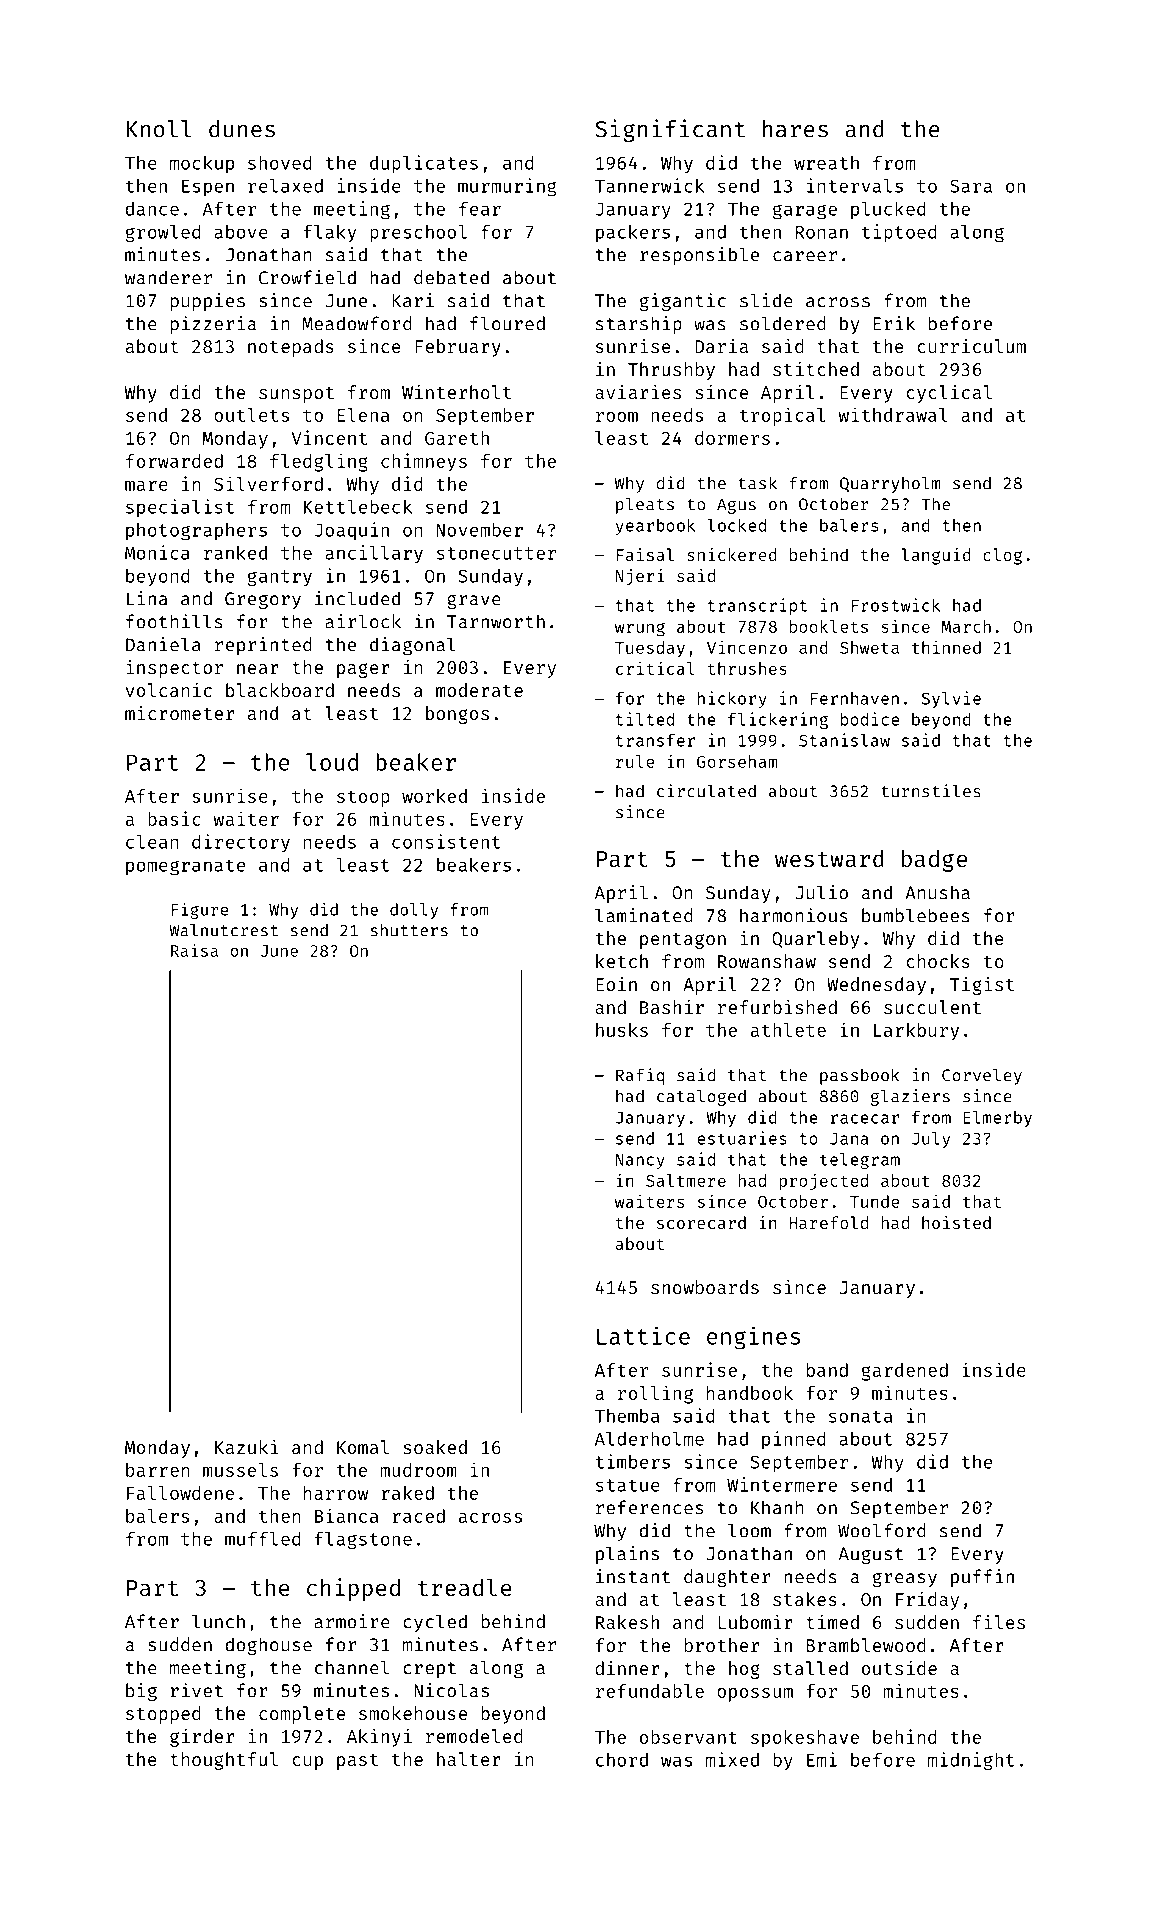  I want to click on Anusha, so click(937, 892).
